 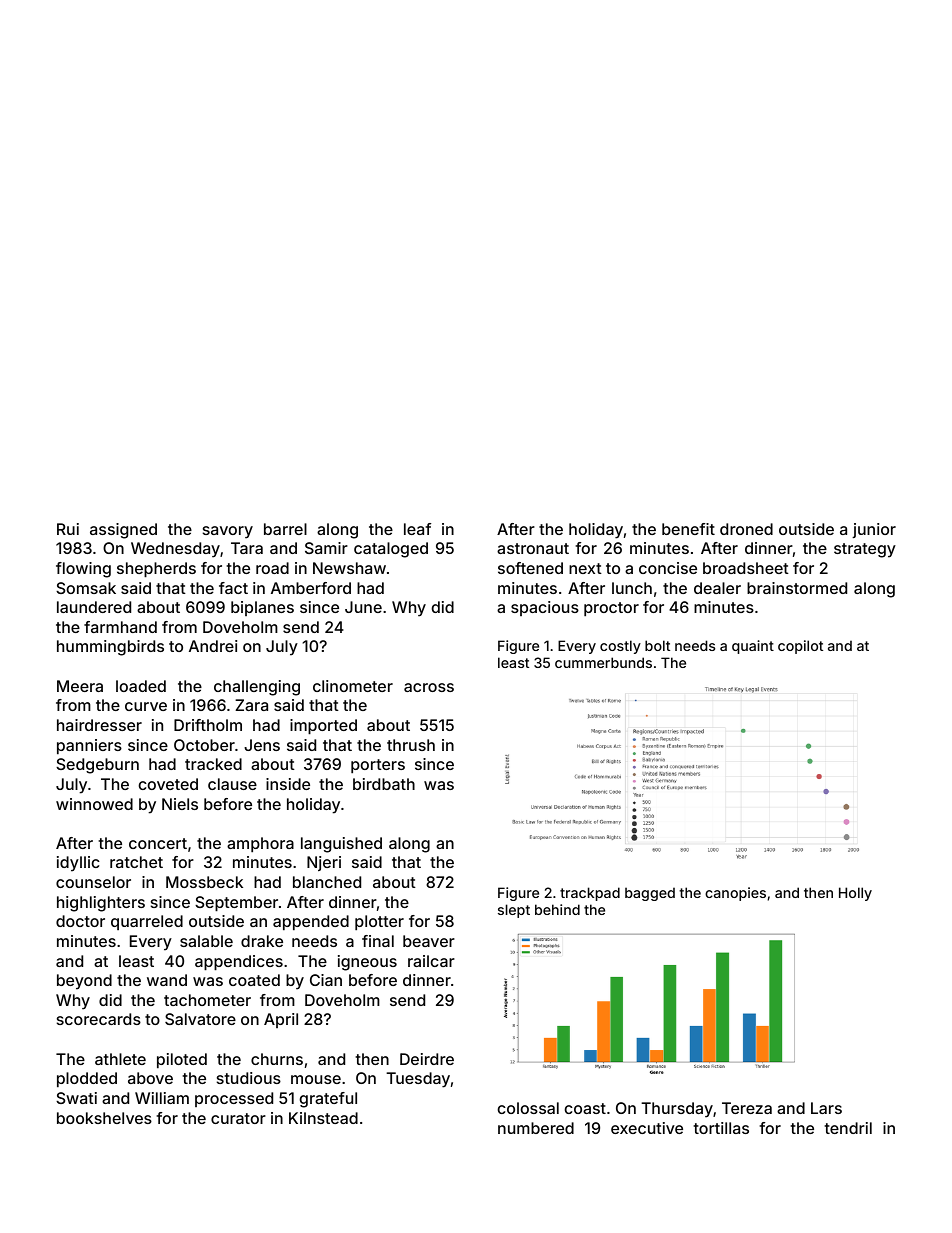 What do you see at coordinates (411, 745) in the screenshot?
I see `thrush` at bounding box center [411, 745].
